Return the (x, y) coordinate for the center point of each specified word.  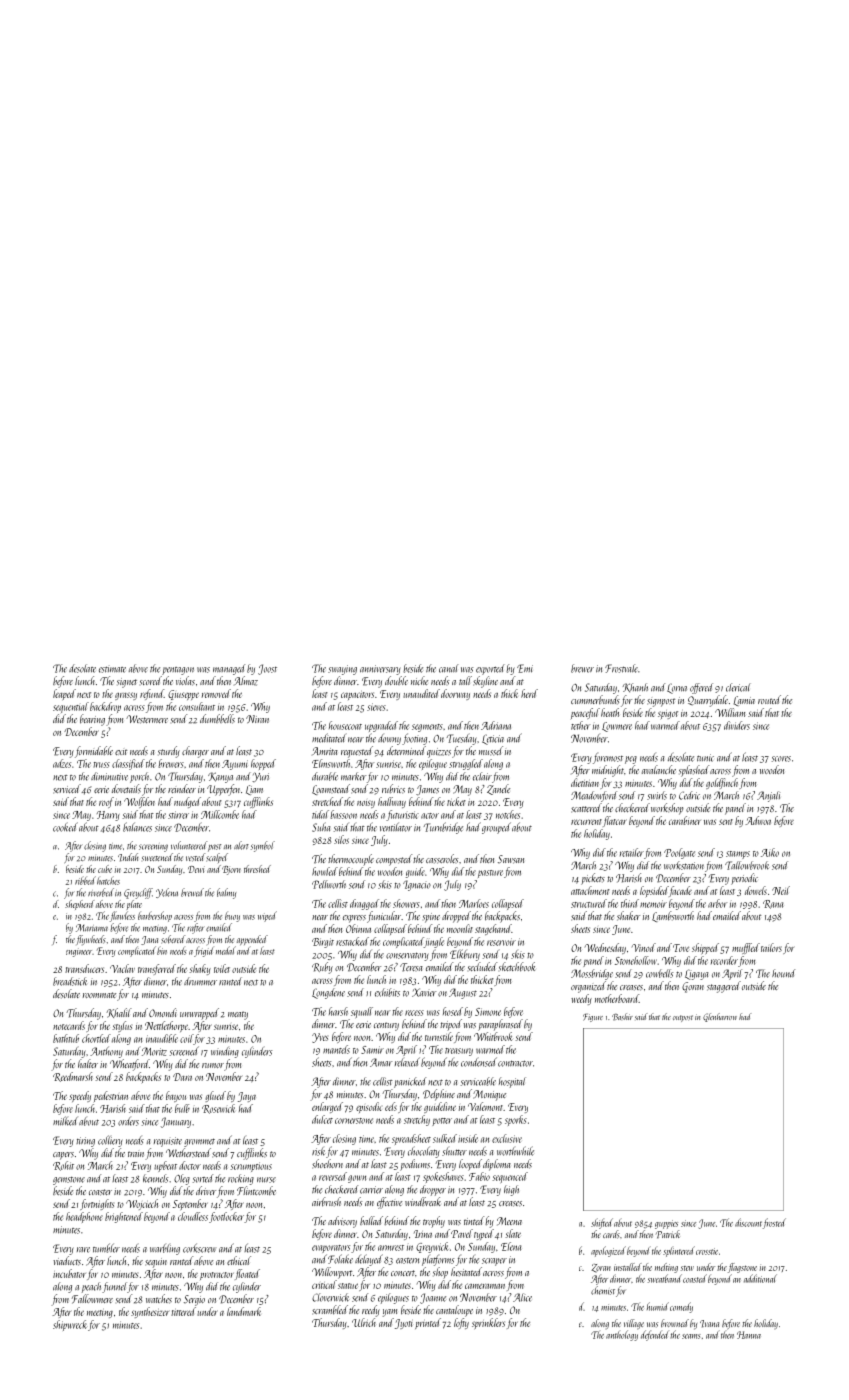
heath (610, 712)
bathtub (66, 1038)
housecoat (345, 725)
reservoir (501, 942)
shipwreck (70, 1325)
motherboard (617, 998)
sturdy (169, 752)
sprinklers (488, 1323)
